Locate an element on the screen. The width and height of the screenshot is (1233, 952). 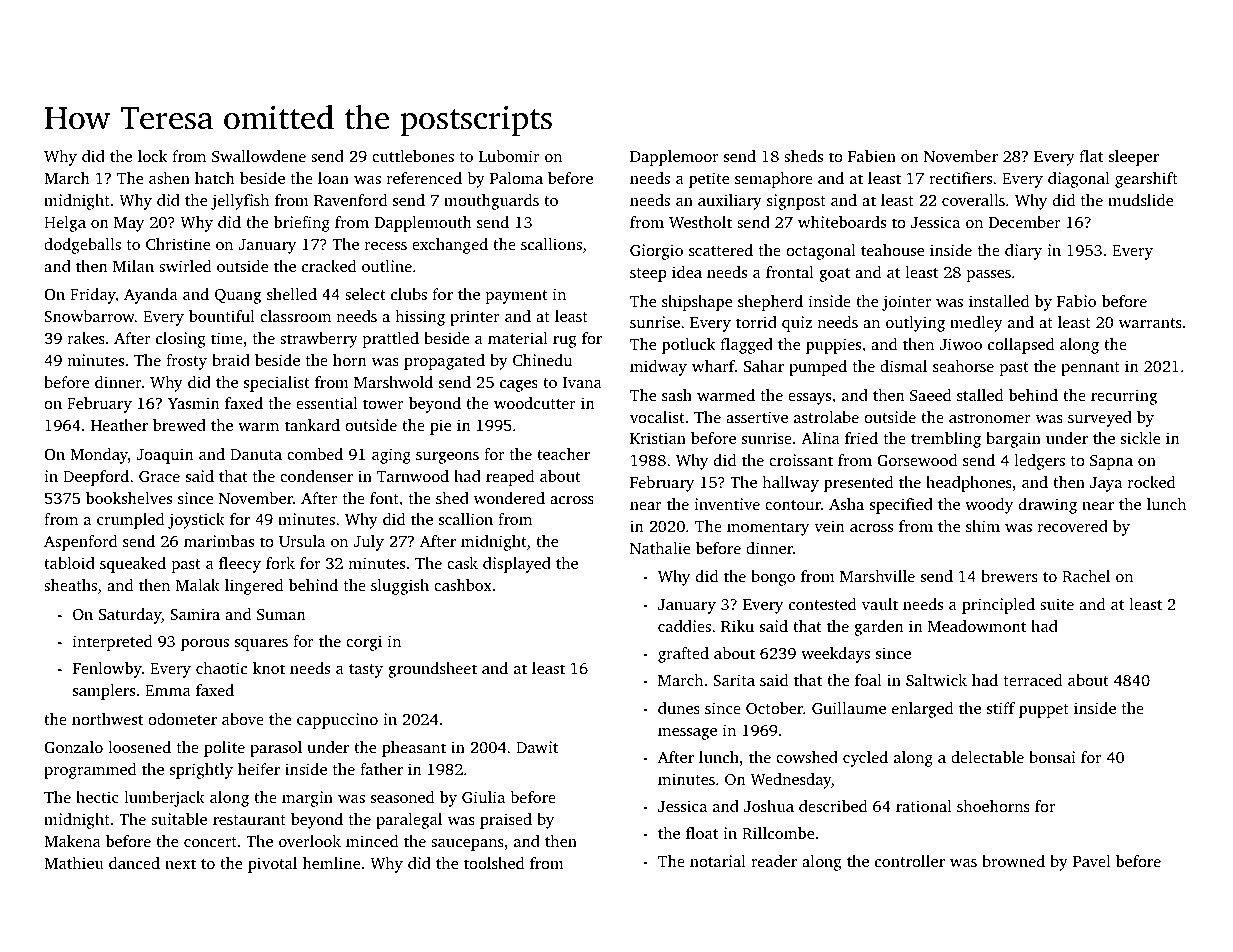
flat is located at coordinates (1091, 156).
